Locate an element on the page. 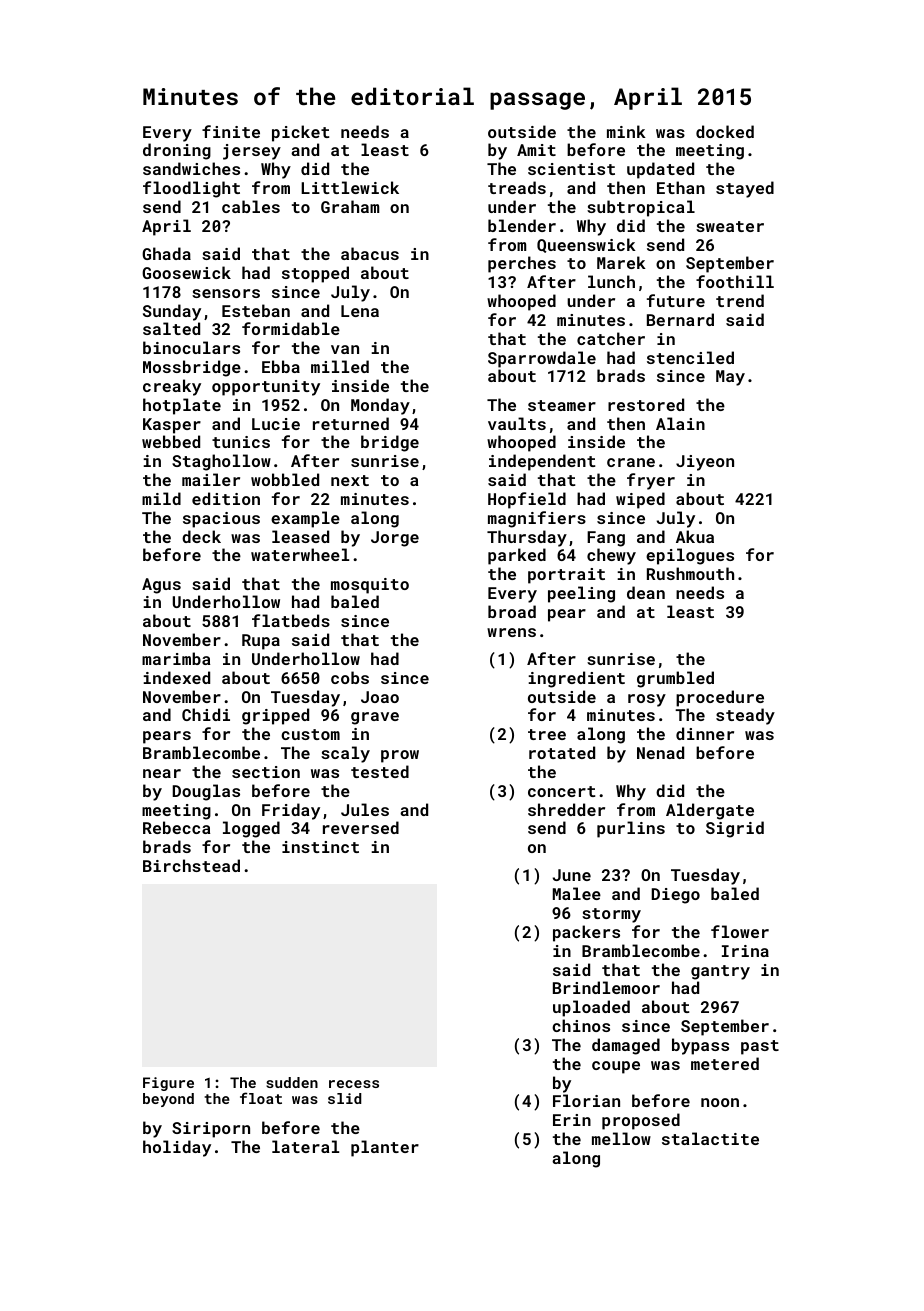 The height and width of the image is (1311, 924). Figure is located at coordinates (168, 1084).
